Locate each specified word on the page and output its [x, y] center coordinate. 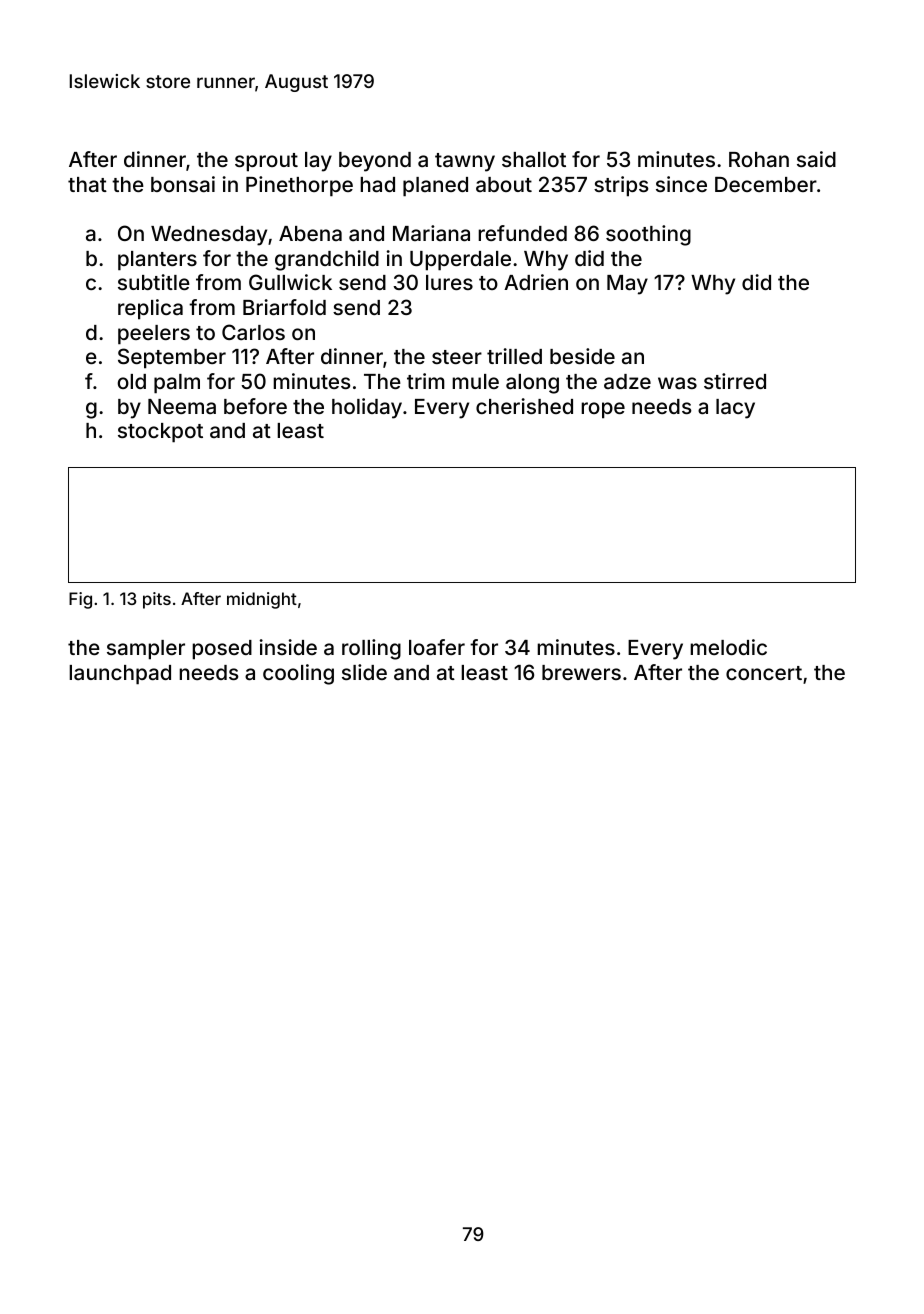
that [87, 184]
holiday [367, 408]
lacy [735, 409]
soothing [648, 235]
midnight [262, 600]
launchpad [120, 675]
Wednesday [209, 236]
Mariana [431, 233]
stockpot [160, 433]
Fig [80, 600]
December [766, 184]
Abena [310, 233]
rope [603, 410]
